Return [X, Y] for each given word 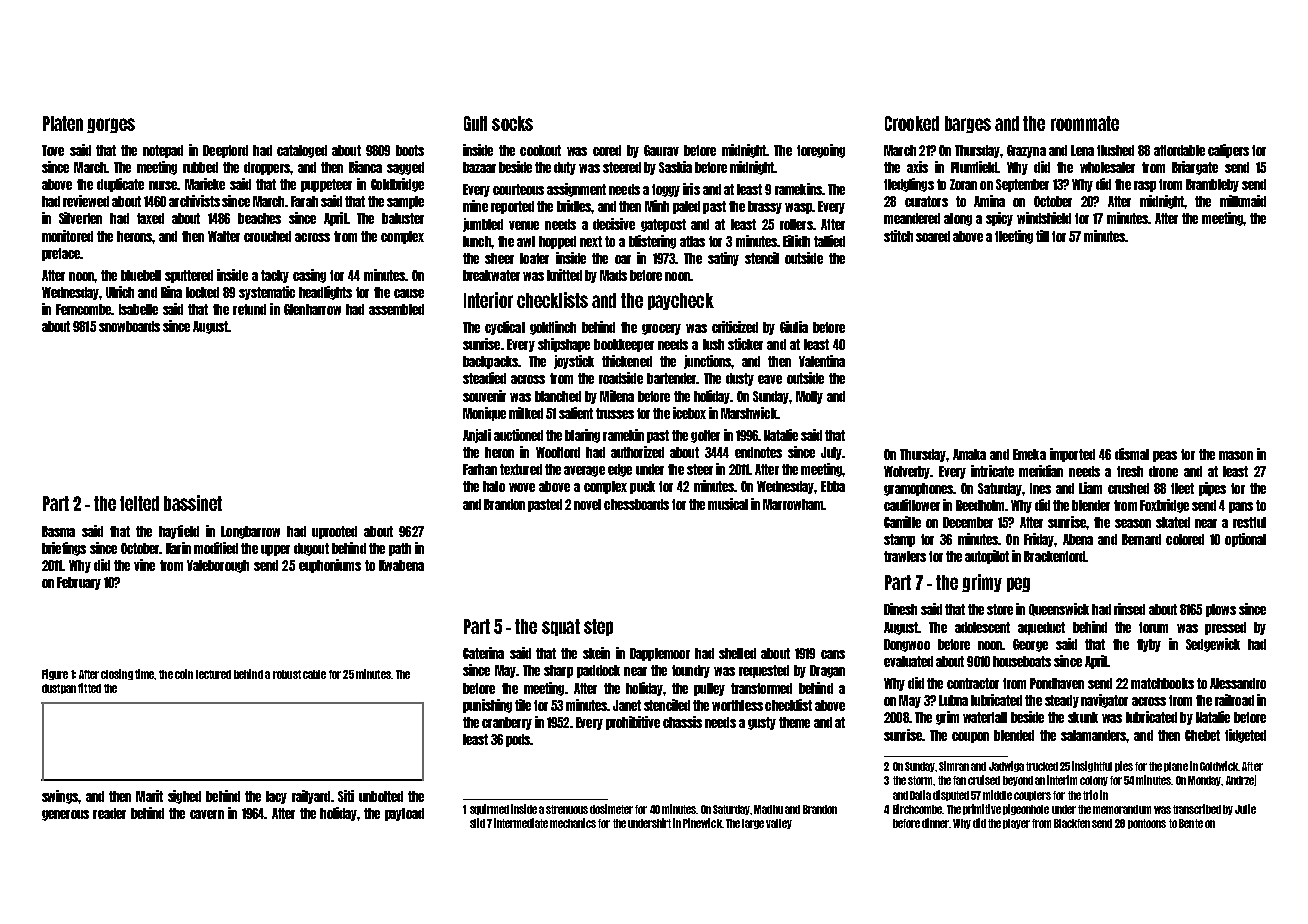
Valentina [822, 361]
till [1042, 236]
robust [287, 674]
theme [794, 722]
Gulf [475, 123]
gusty [762, 723]
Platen [63, 123]
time [144, 674]
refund [249, 309]
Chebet [1202, 735]
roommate [1085, 123]
